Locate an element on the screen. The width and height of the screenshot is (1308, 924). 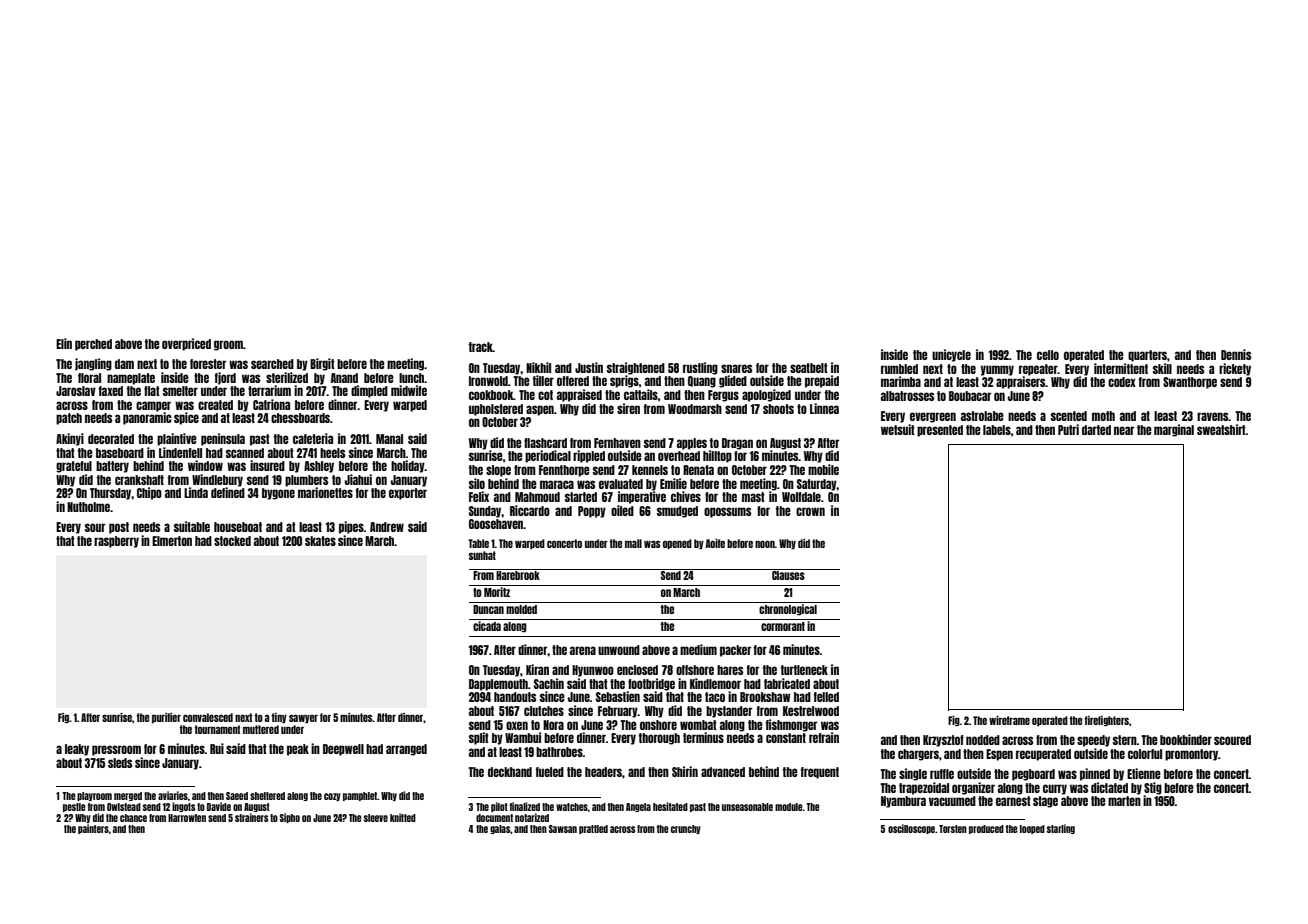
galas is located at coordinates (500, 829).
